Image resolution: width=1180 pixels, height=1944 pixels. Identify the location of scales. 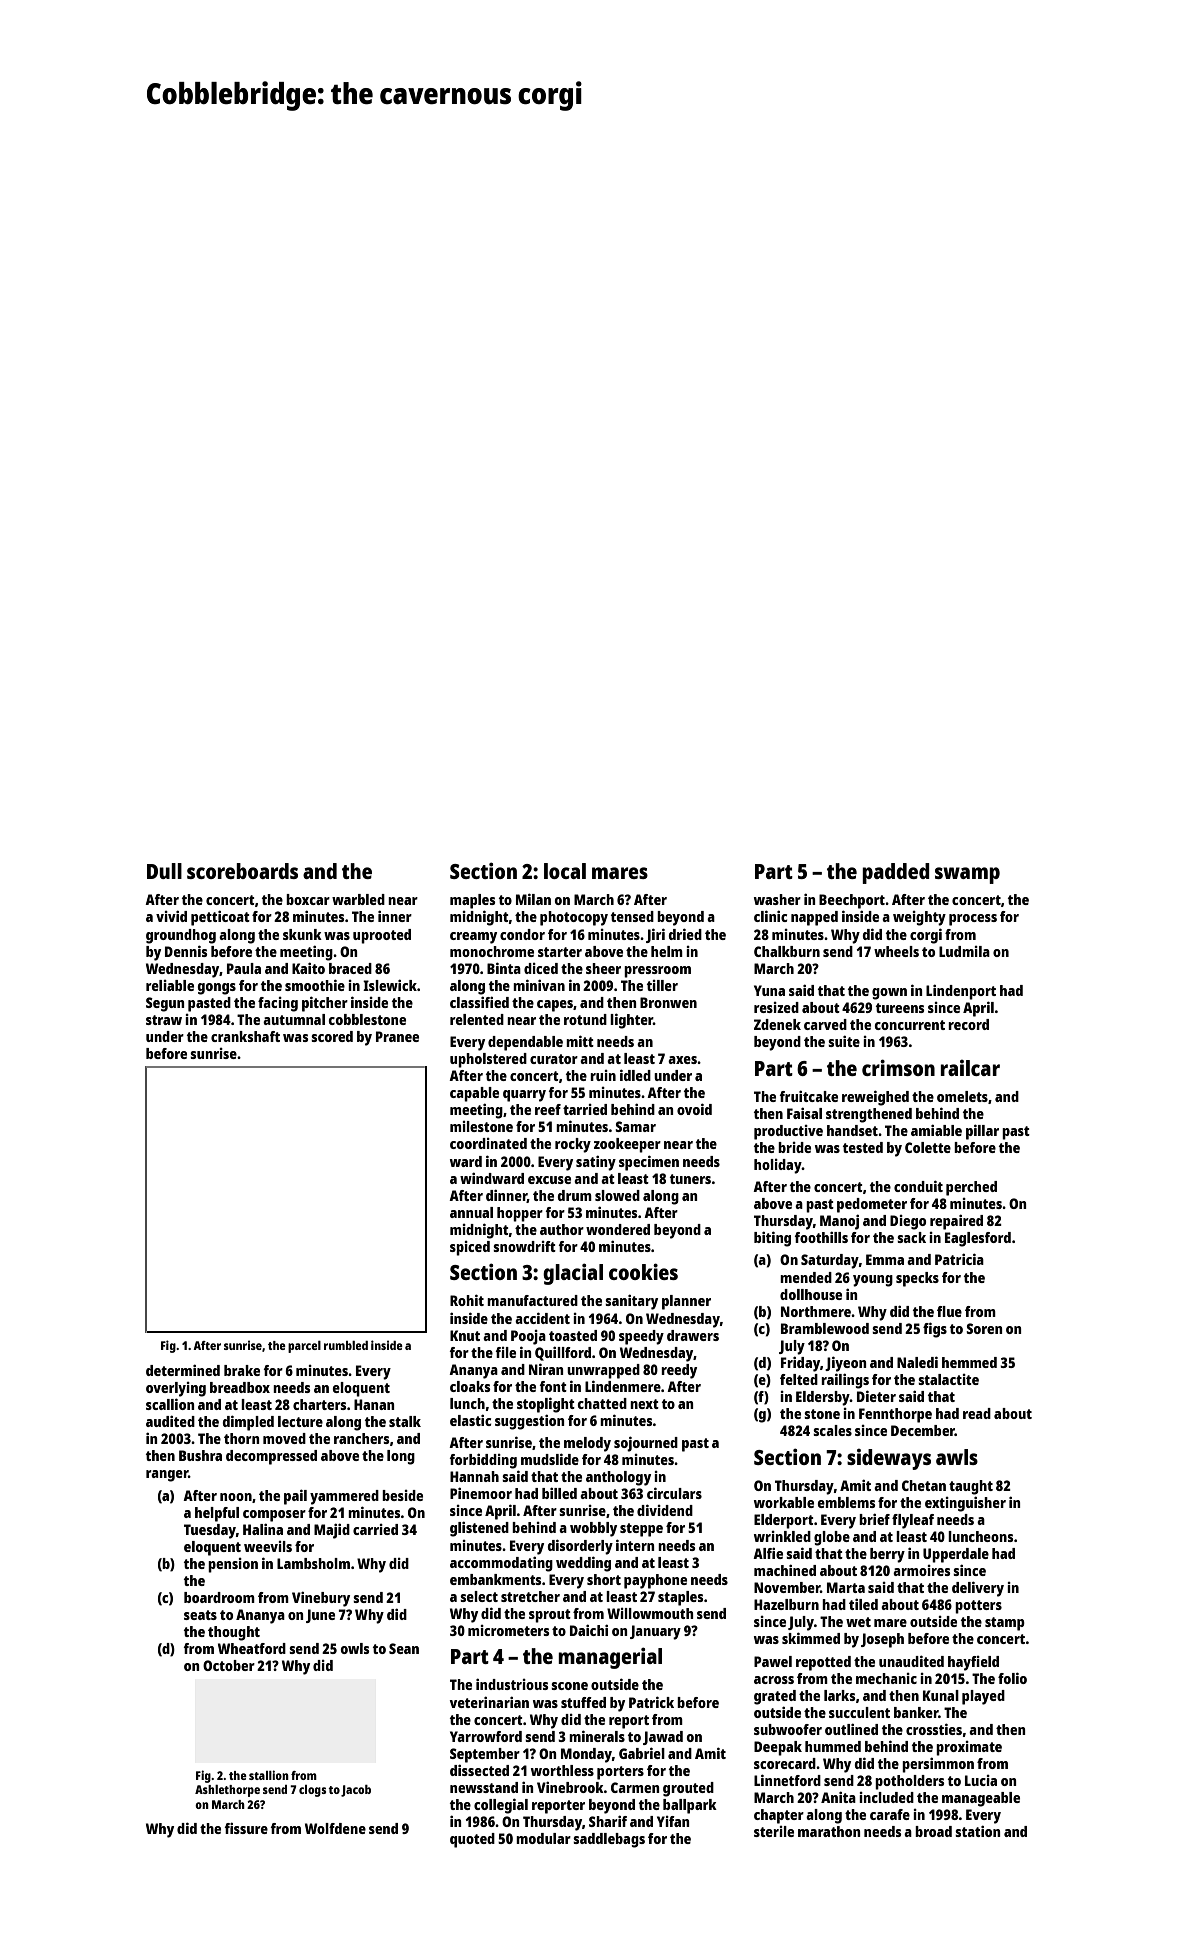
(832, 1430).
